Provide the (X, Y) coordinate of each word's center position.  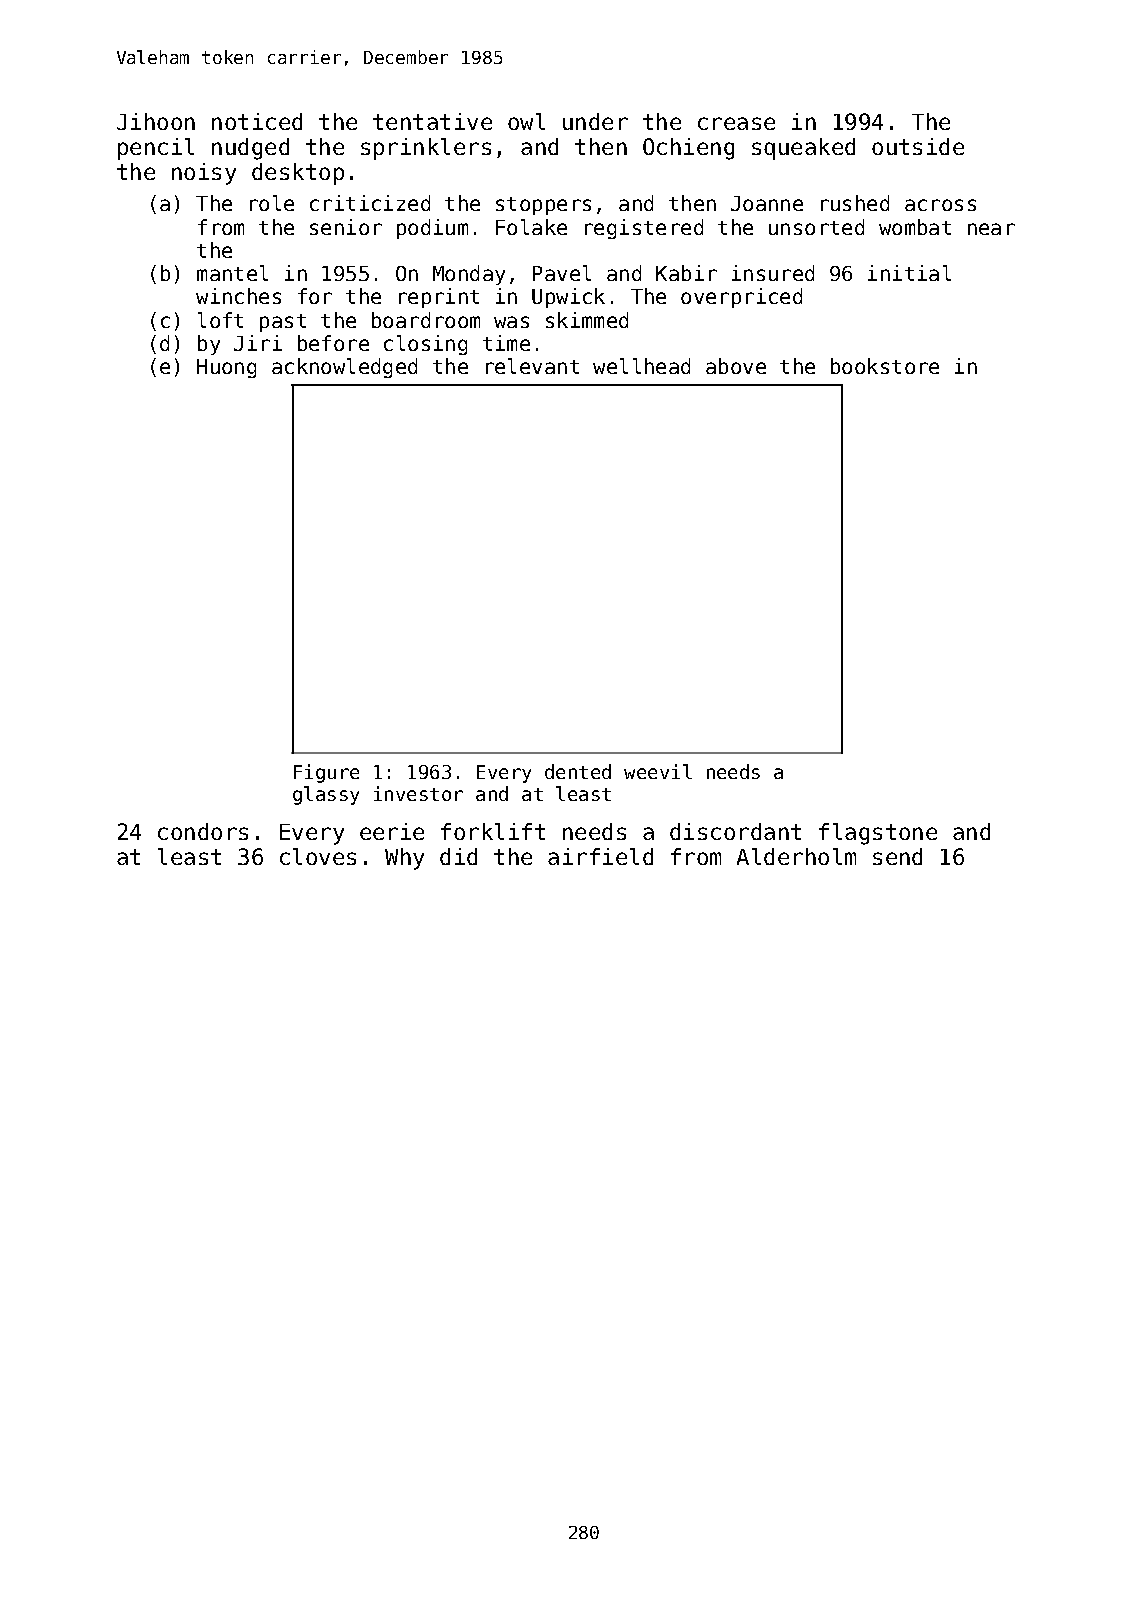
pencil (156, 149)
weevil (658, 771)
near (991, 229)
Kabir (686, 273)
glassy (326, 795)
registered (644, 229)
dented (578, 771)
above (736, 366)
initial (909, 273)
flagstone (878, 834)
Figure (326, 773)
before (333, 343)
